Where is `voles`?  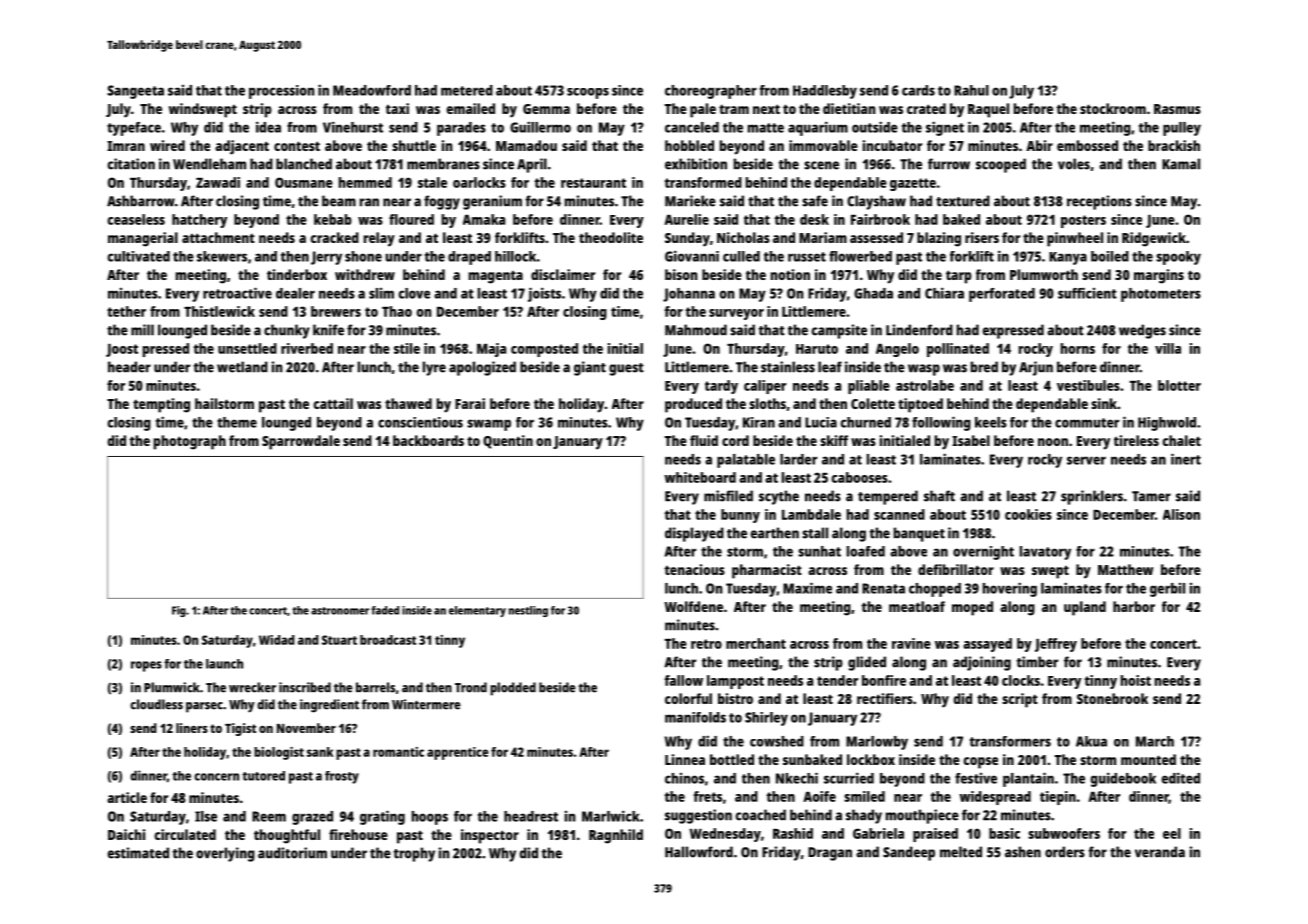 voles is located at coordinates (1074, 164).
